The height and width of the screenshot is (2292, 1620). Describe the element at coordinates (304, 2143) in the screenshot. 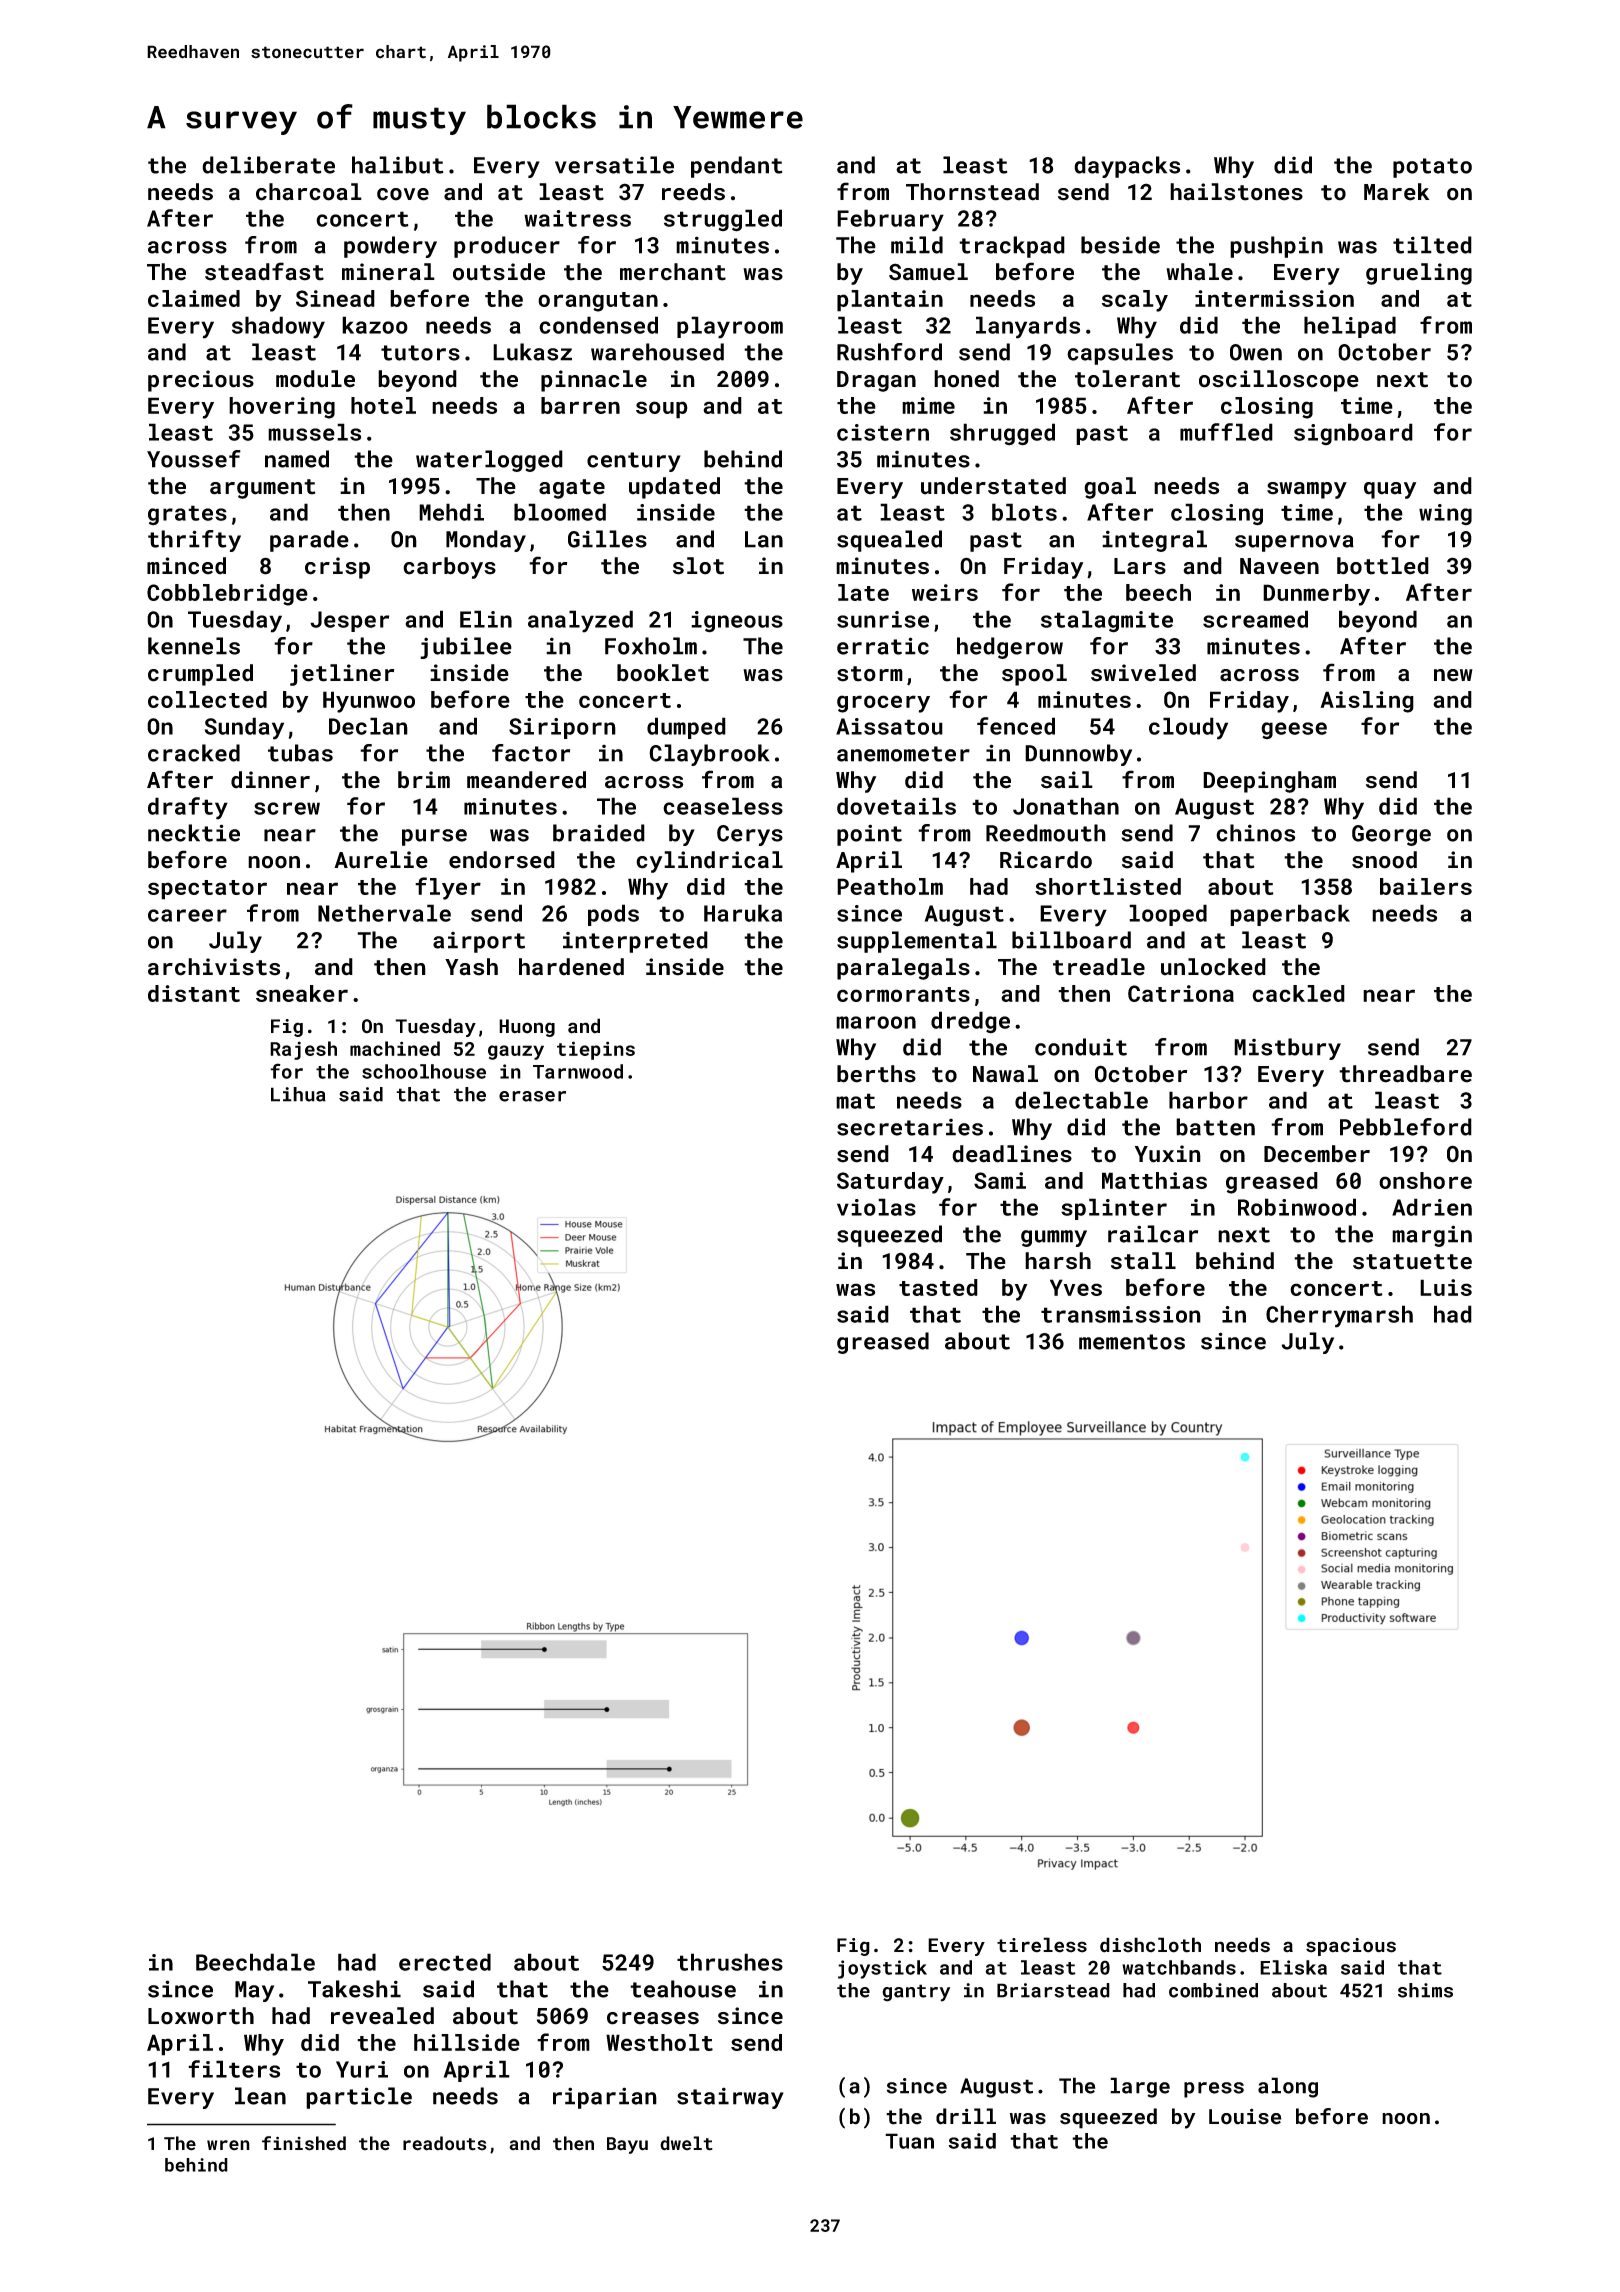

I see `finished` at that location.
